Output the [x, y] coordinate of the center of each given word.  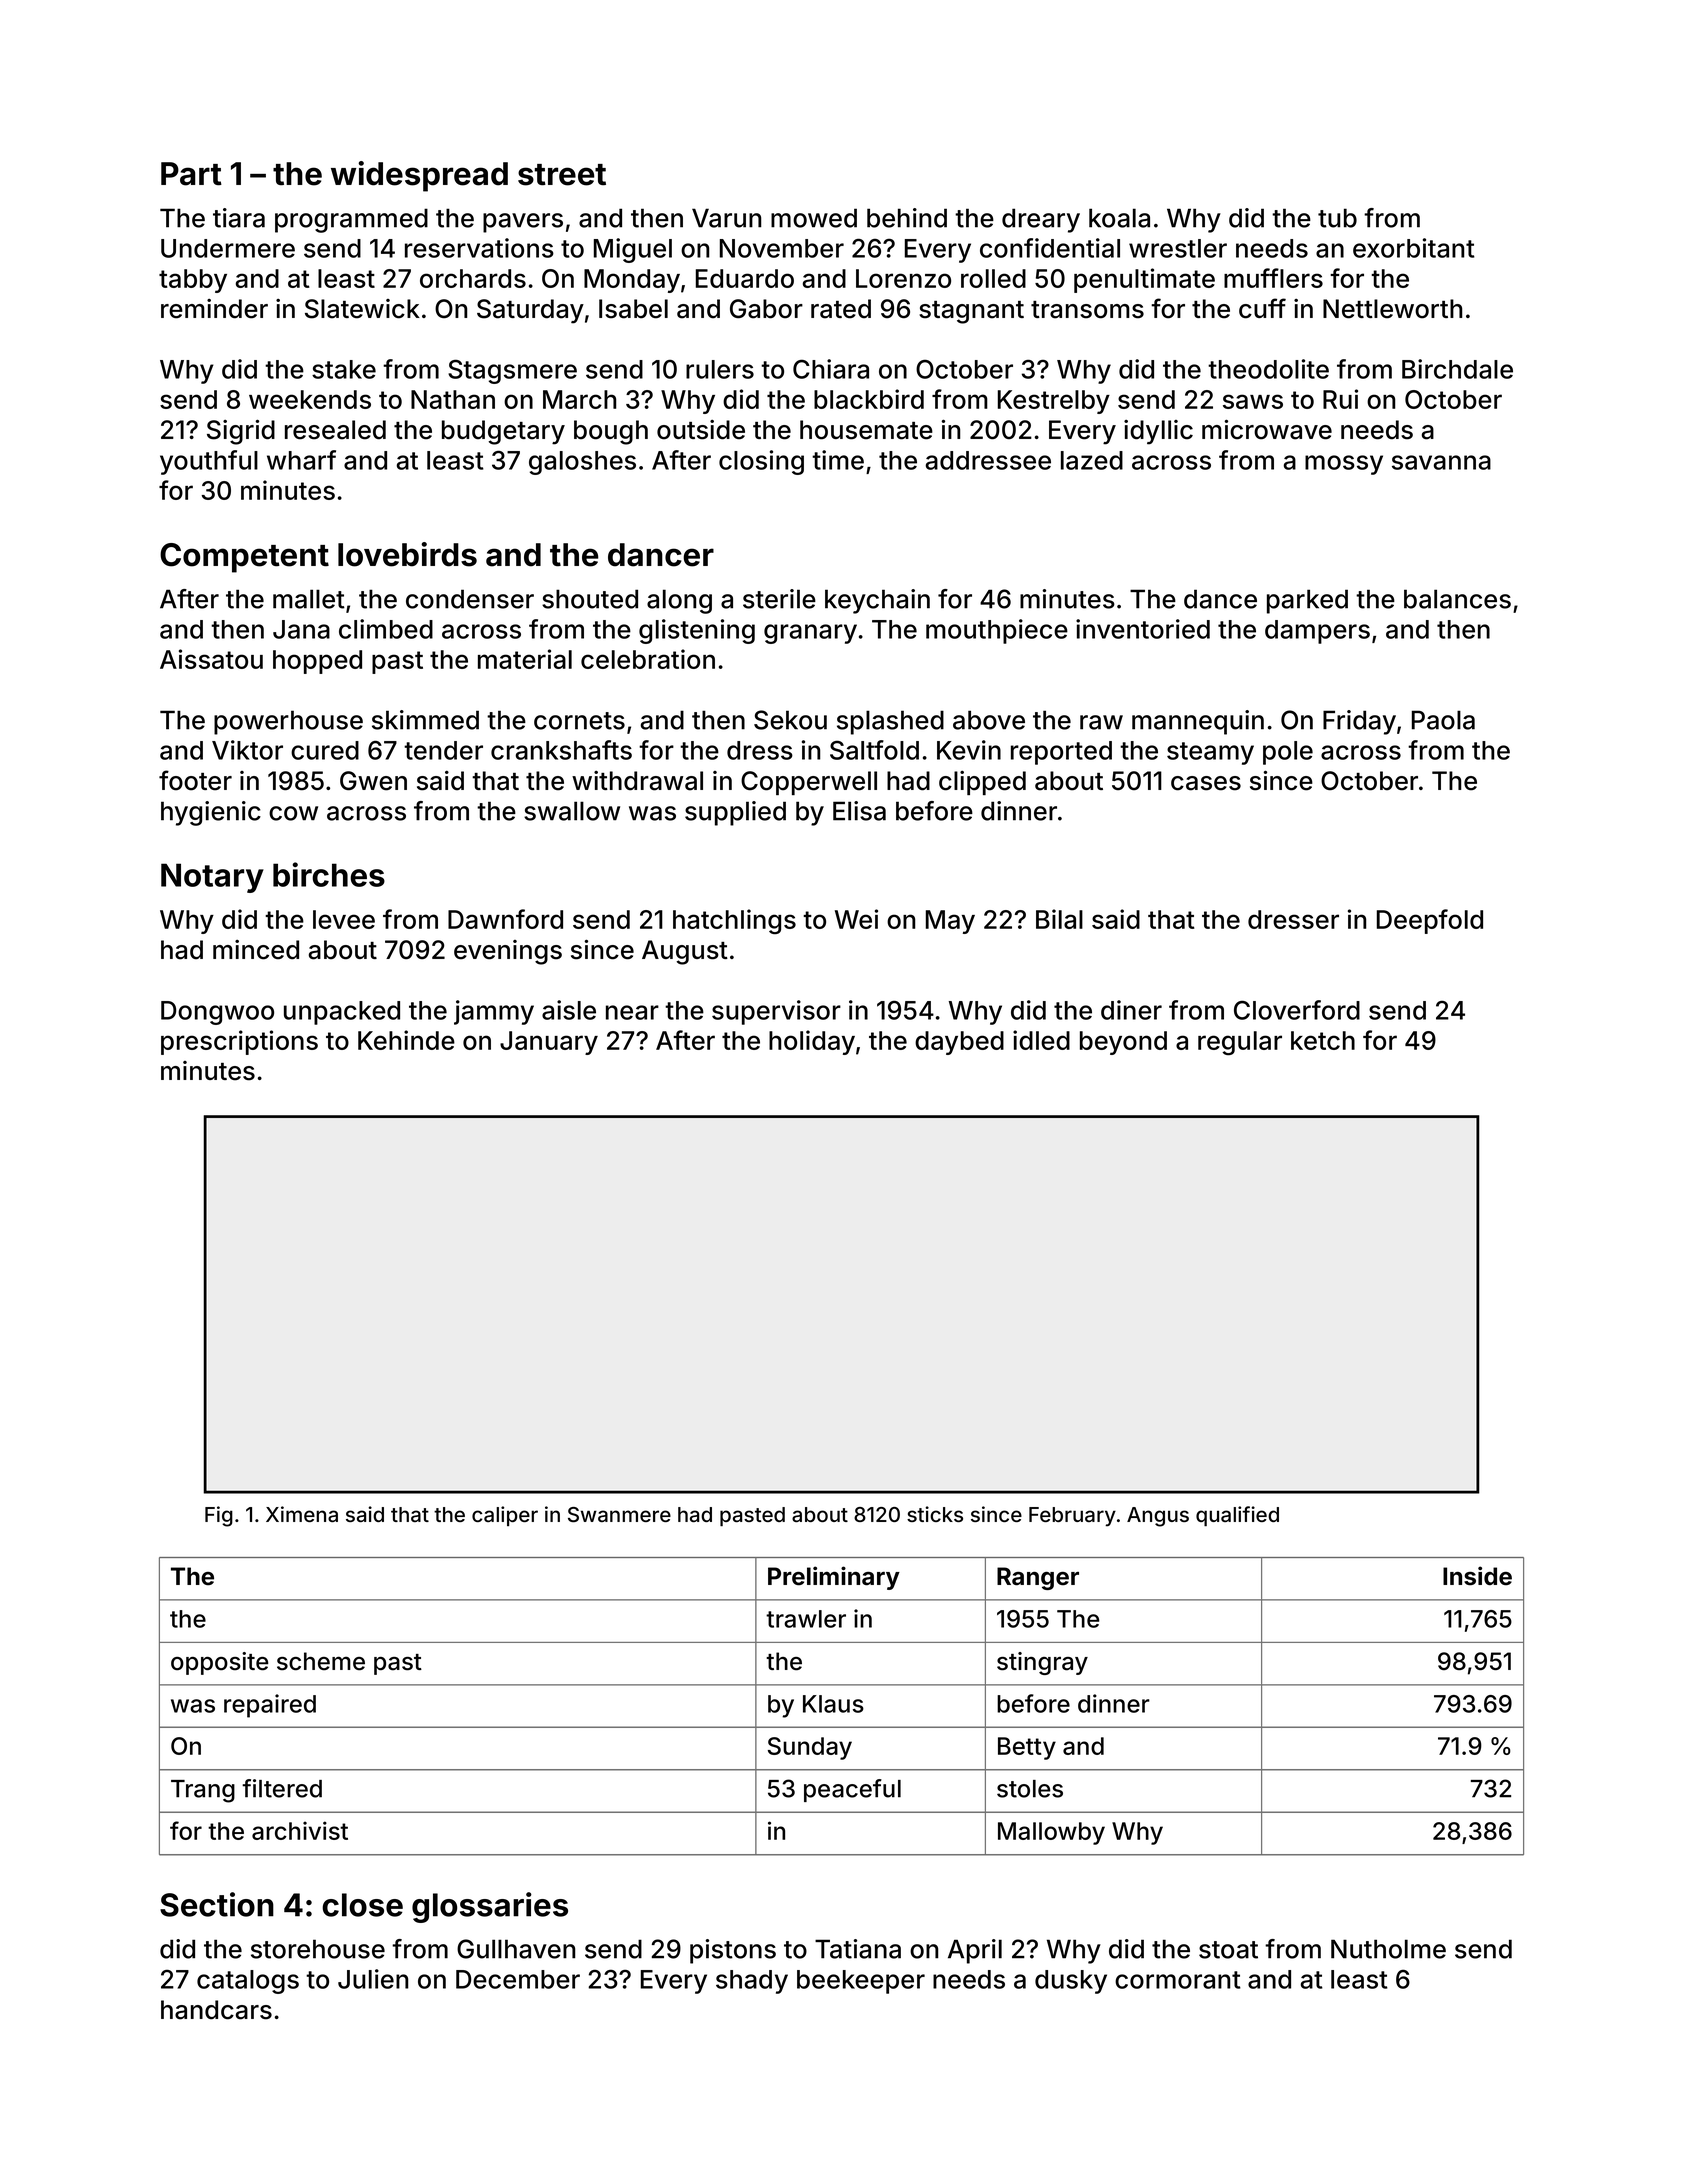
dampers [1317, 632]
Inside [1477, 1576]
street [562, 175]
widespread [419, 176]
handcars [216, 2010]
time [838, 460]
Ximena [302, 1514]
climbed [386, 629]
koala [1119, 218]
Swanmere [619, 1514]
